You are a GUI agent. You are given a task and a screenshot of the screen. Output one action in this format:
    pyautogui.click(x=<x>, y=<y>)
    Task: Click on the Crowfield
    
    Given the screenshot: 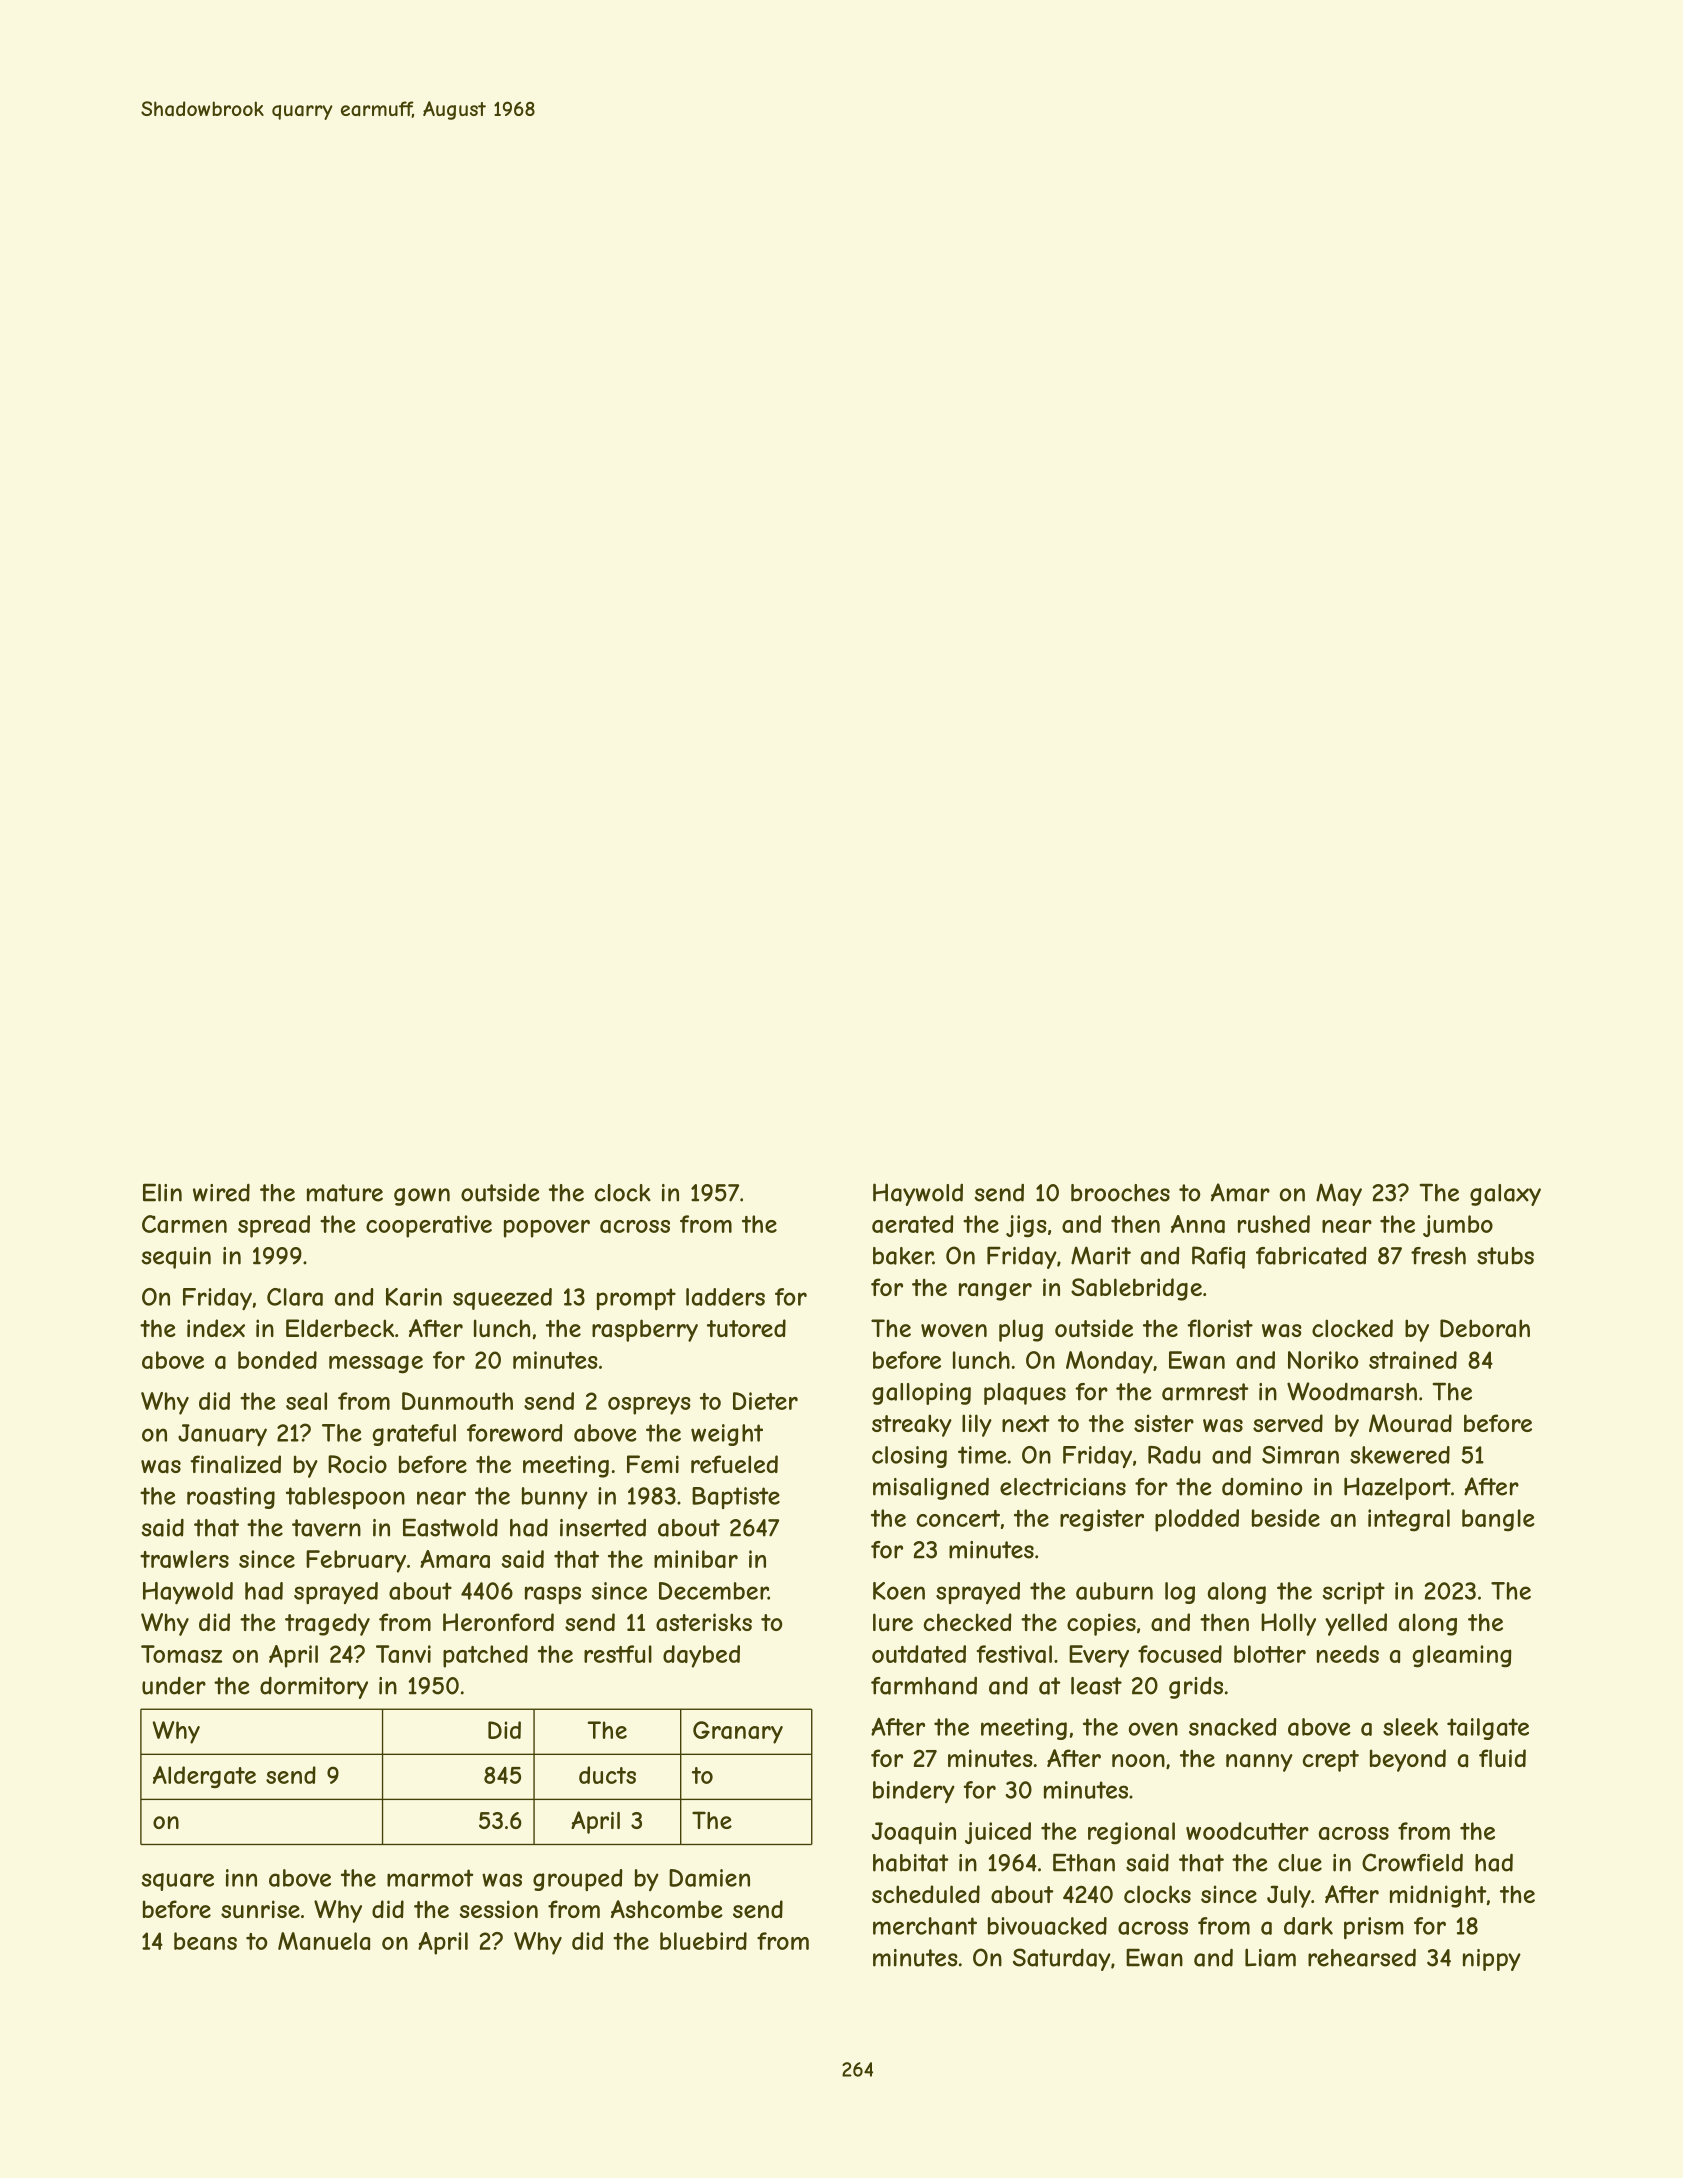 What is the action you would take?
    pyautogui.click(x=1412, y=1862)
